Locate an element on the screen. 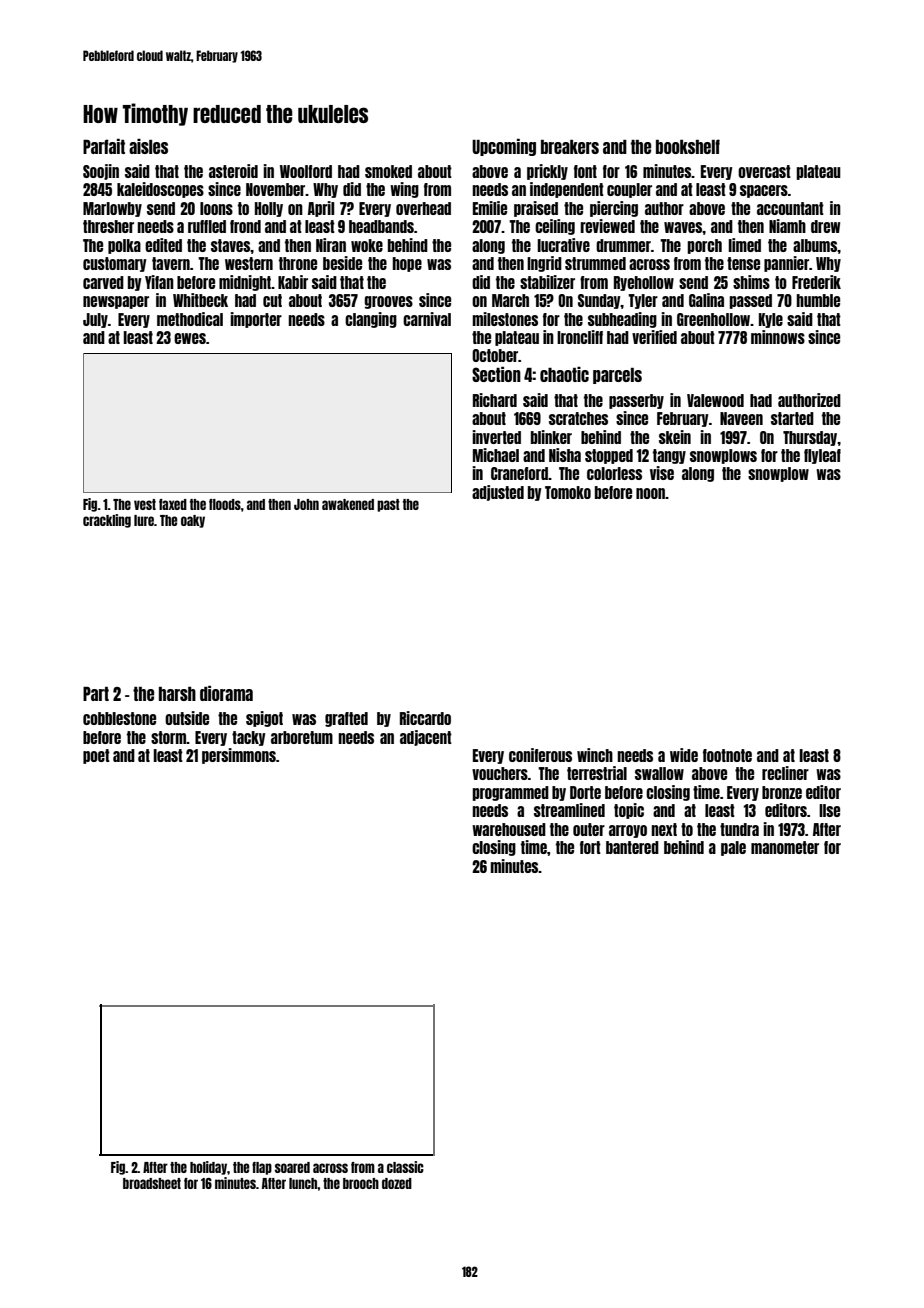 The width and height of the screenshot is (924, 1308). staves is located at coordinates (231, 245).
